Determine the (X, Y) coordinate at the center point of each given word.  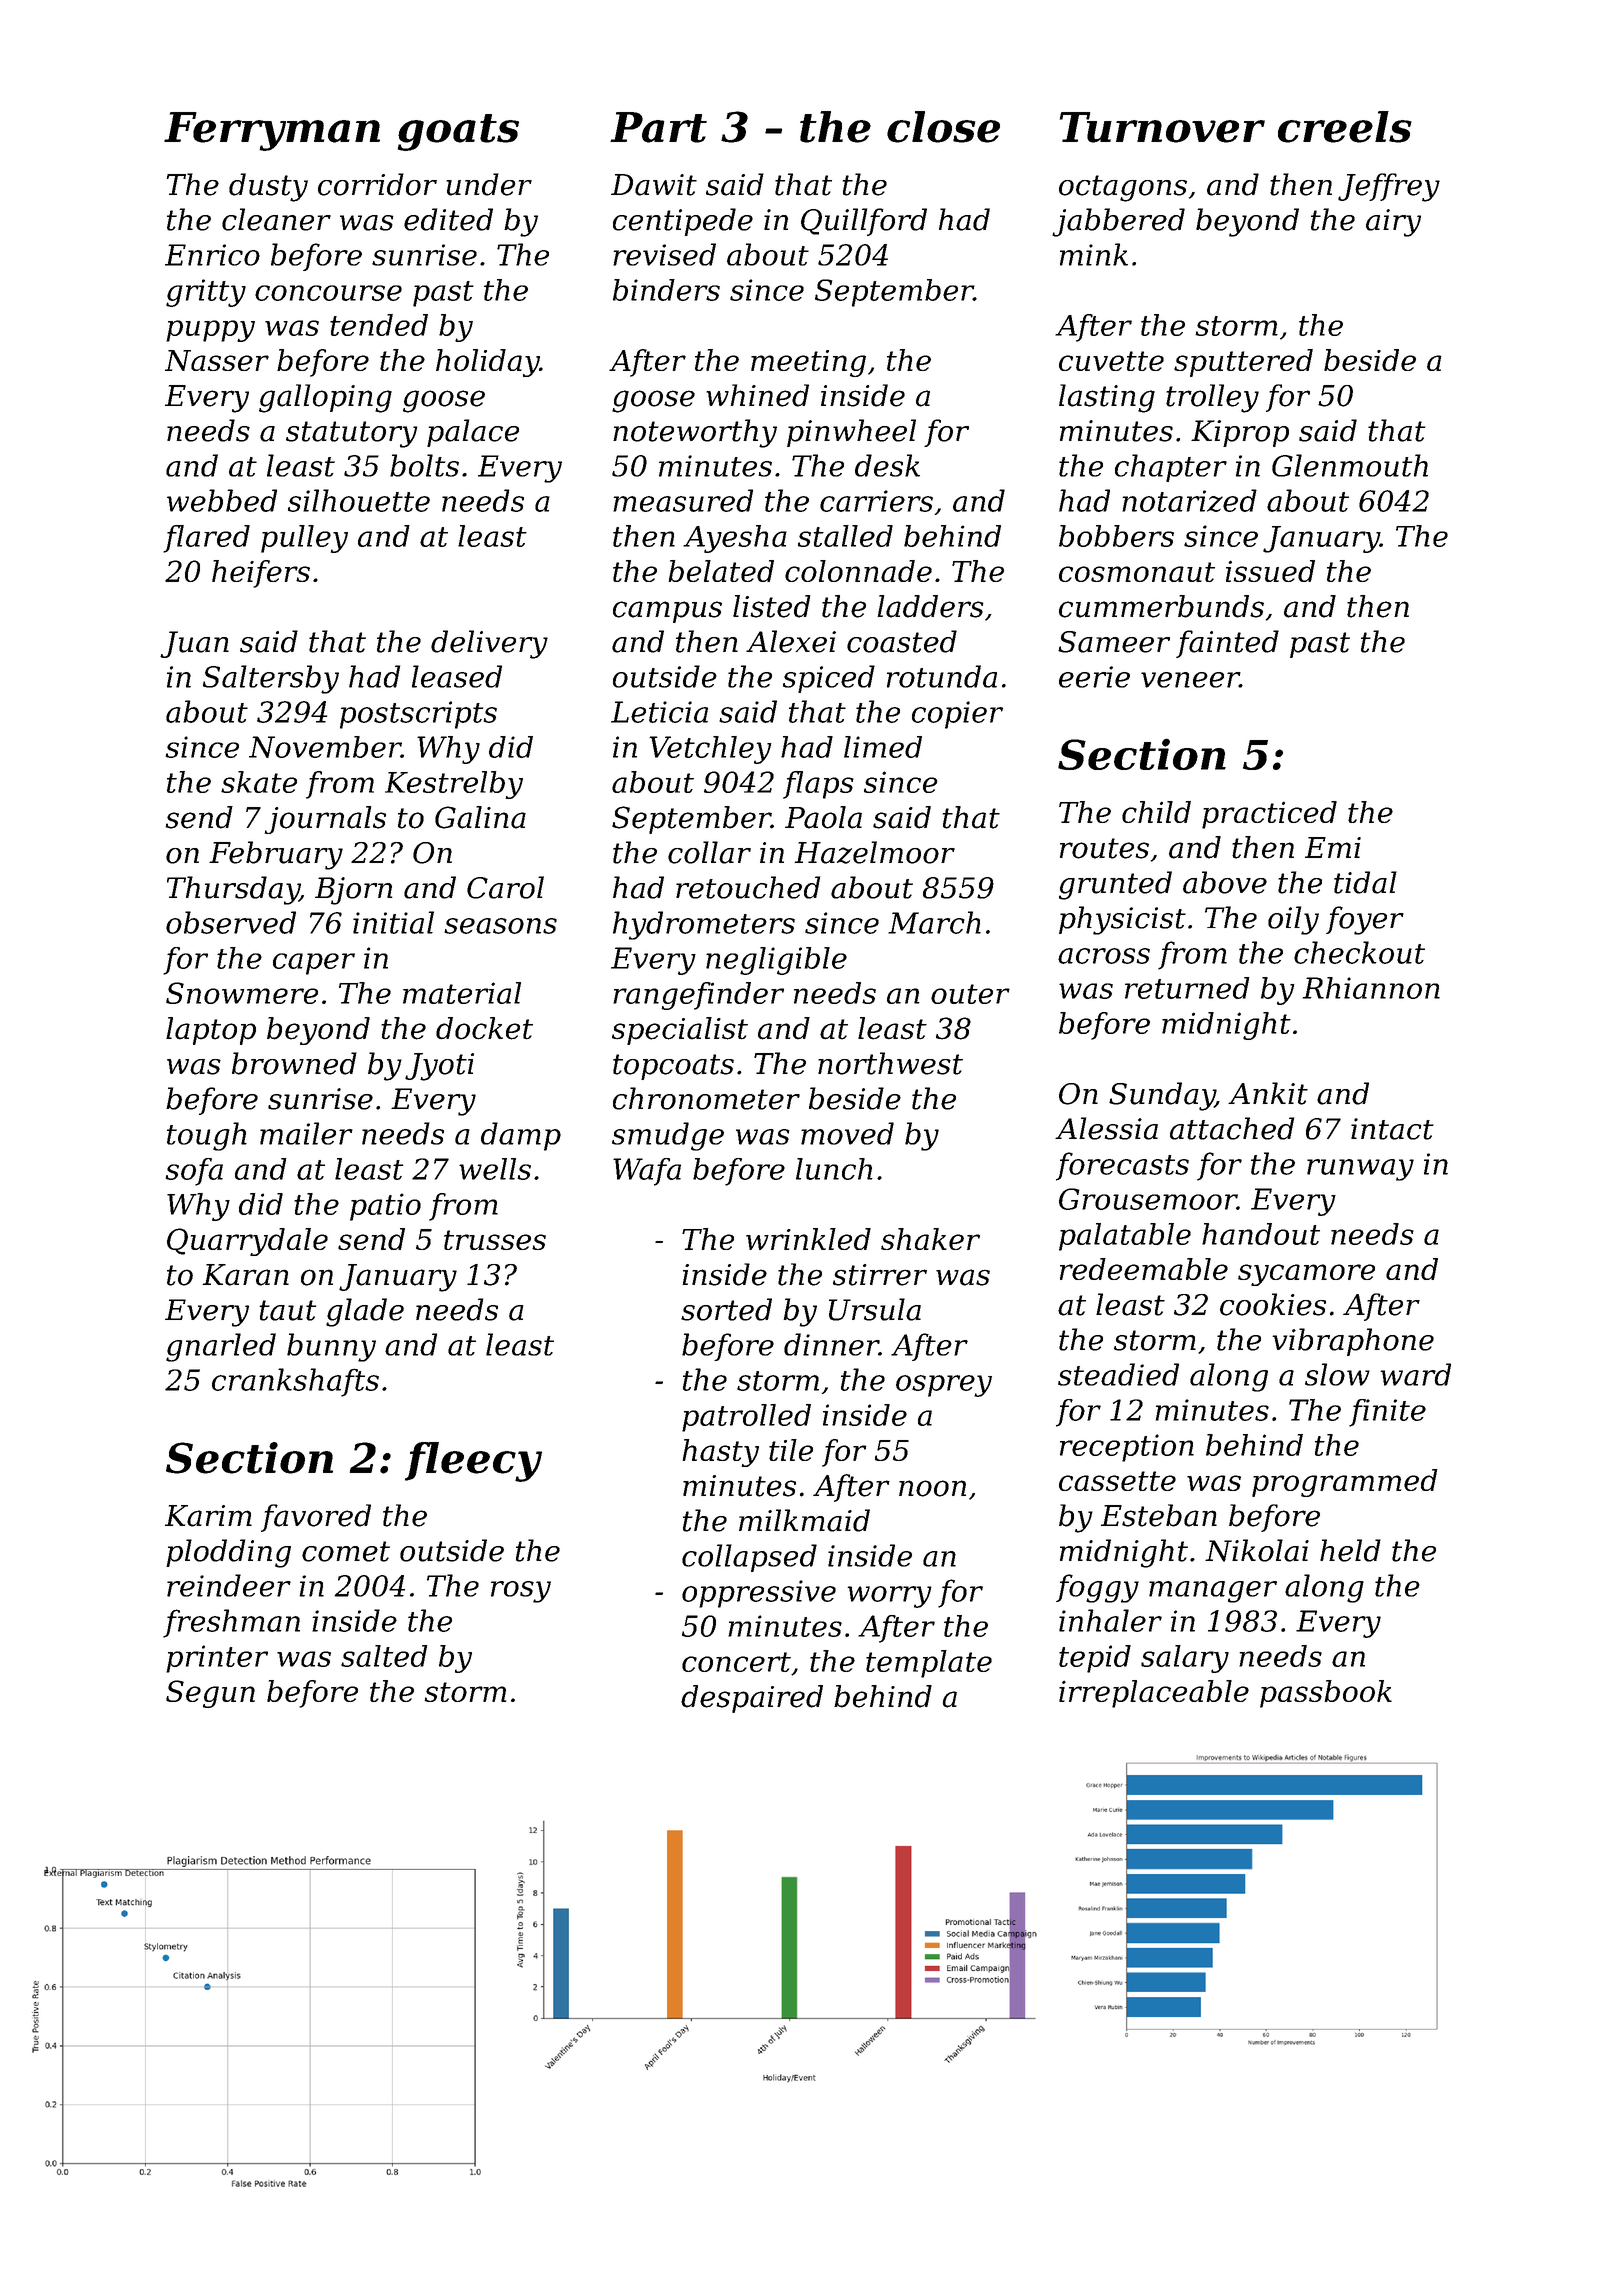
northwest (890, 1063)
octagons (1123, 188)
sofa (194, 1172)
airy (1393, 223)
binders (666, 290)
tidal (1365, 882)
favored (316, 1518)
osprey (944, 1386)
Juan (194, 644)
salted (384, 1656)
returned (1187, 988)
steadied (1118, 1374)
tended (379, 325)
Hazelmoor (874, 852)
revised (664, 254)
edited (448, 219)
